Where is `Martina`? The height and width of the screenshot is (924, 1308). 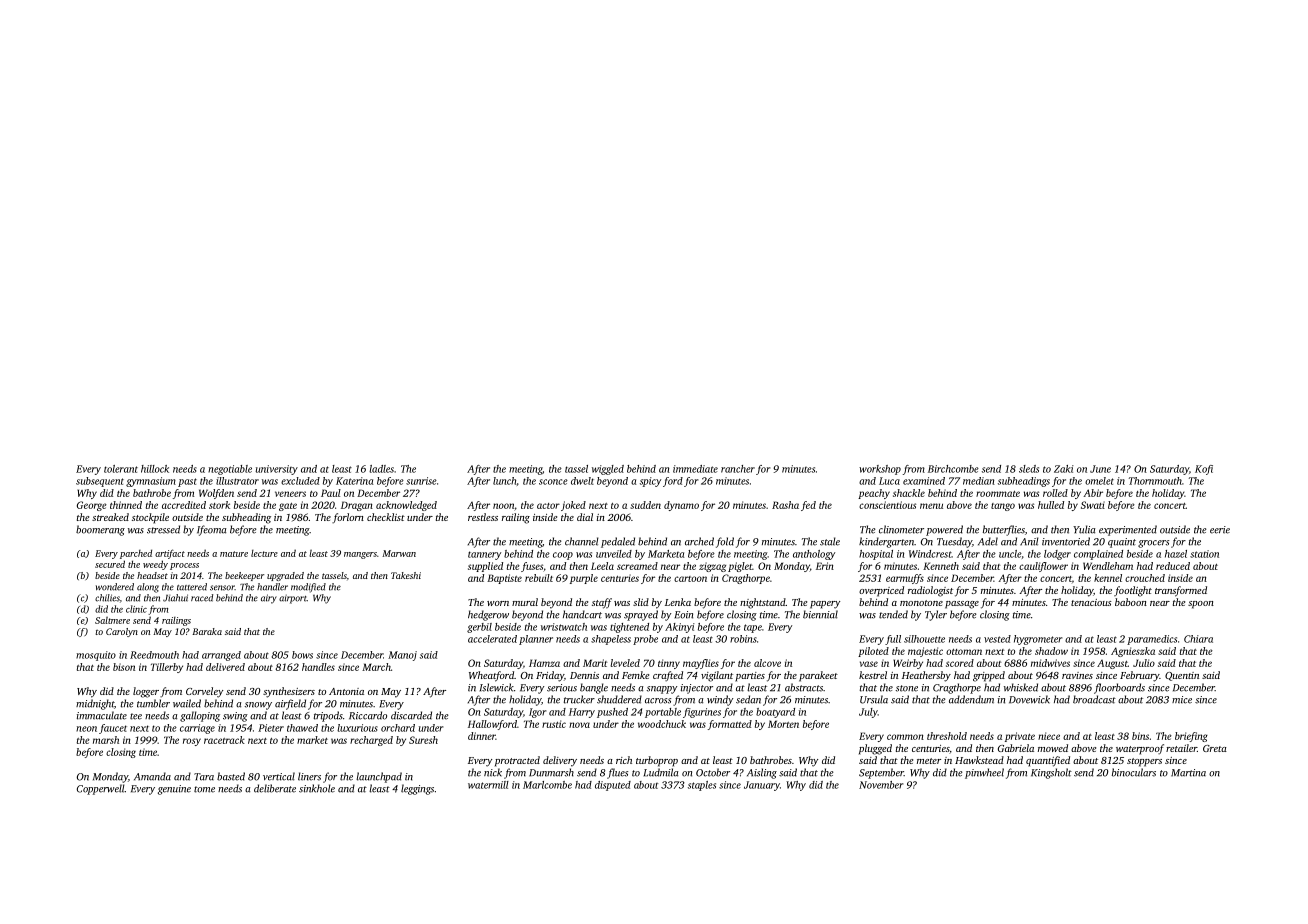 Martina is located at coordinates (1188, 773).
